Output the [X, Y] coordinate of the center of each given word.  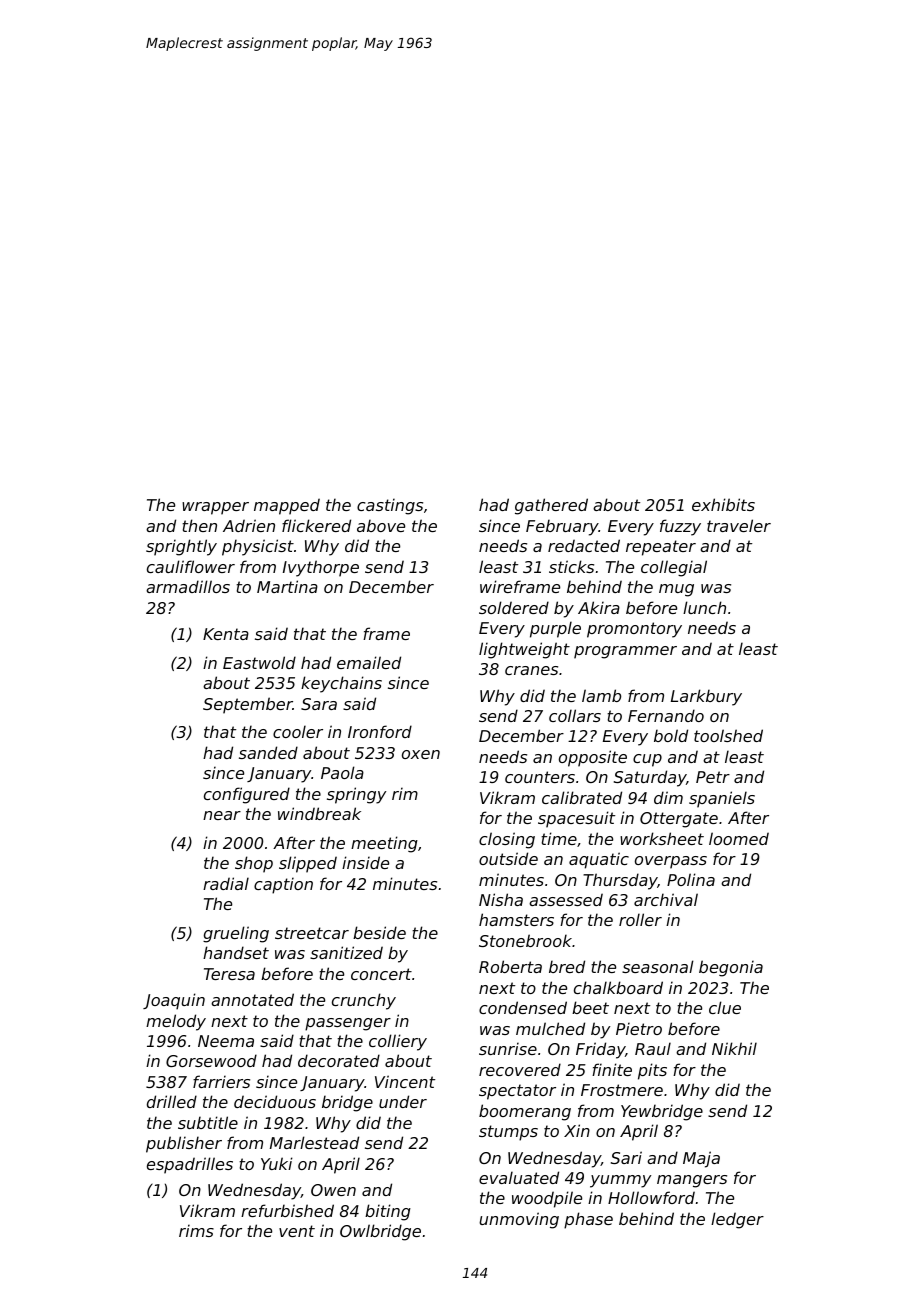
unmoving [519, 1220]
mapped [287, 506]
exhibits [723, 504]
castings [390, 506]
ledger [737, 1220]
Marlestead [314, 1142]
